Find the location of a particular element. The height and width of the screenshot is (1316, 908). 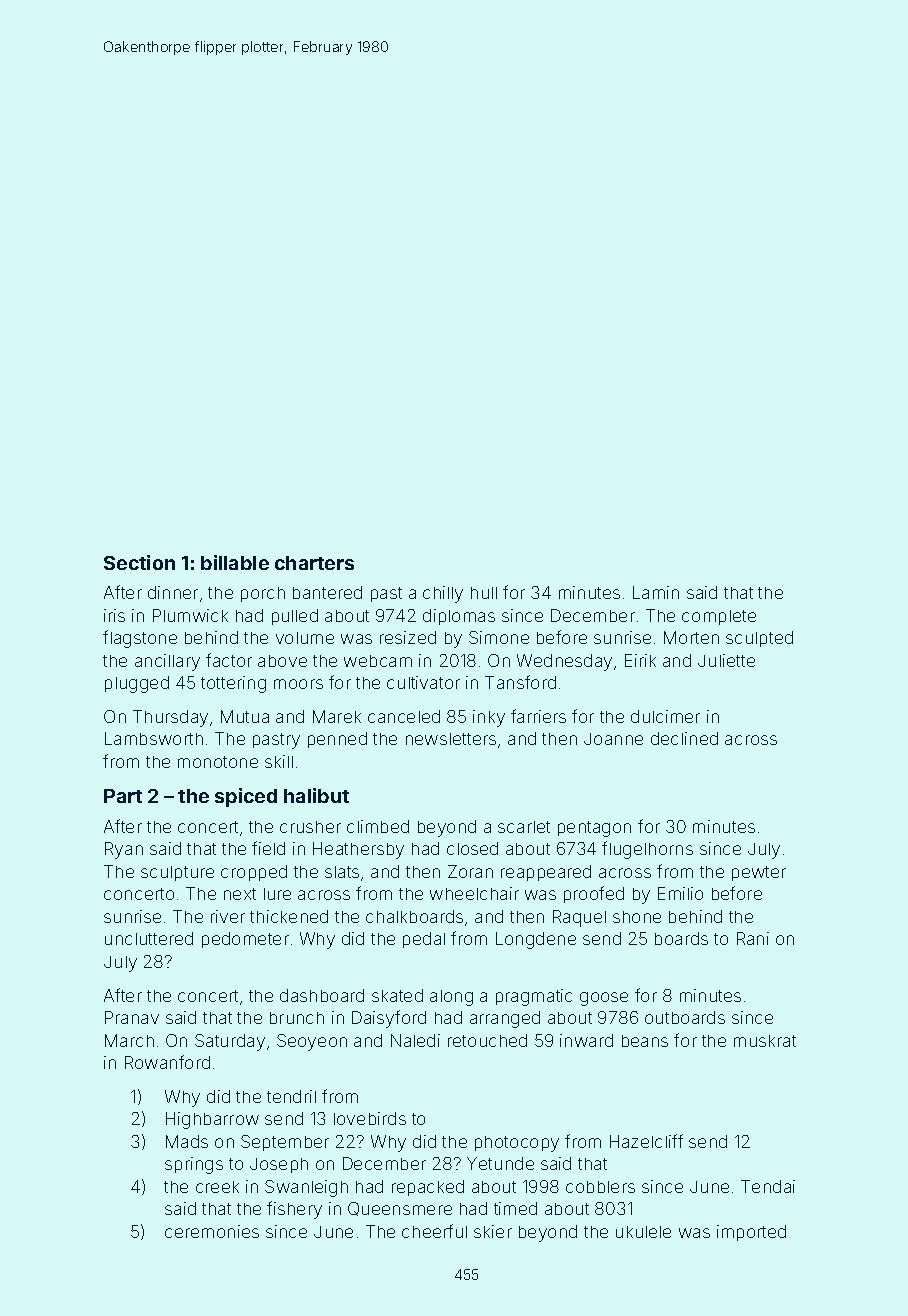

lovebirds is located at coordinates (370, 1118).
